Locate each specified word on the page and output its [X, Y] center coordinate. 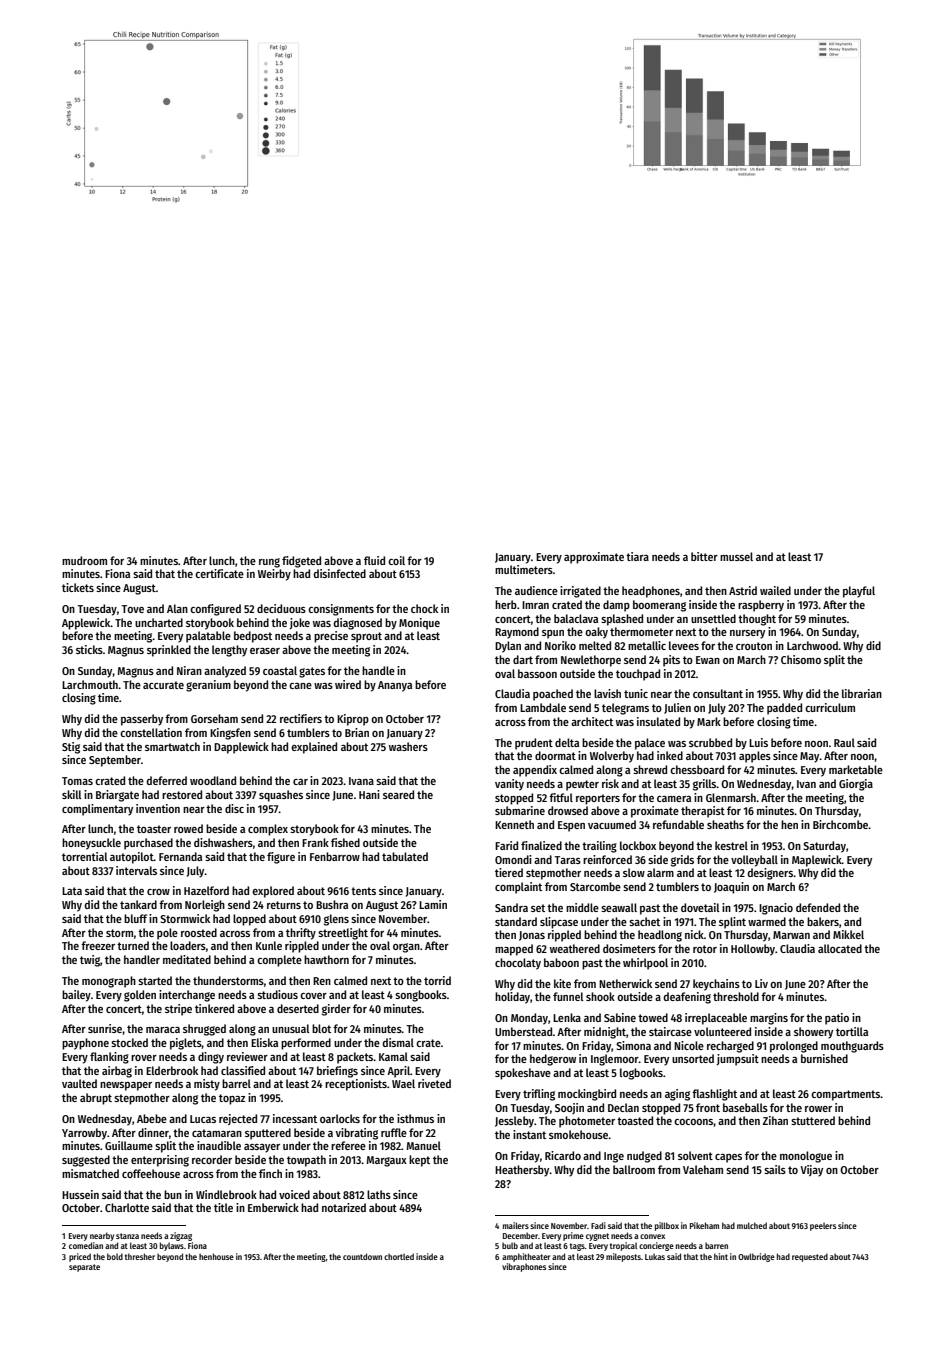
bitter [704, 556]
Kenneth [514, 824]
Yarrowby [84, 1134]
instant [529, 1134]
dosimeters [629, 948]
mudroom [84, 560]
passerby [142, 720]
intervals [136, 870]
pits [671, 661]
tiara [637, 556]
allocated [840, 948]
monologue [806, 1157]
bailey [76, 996]
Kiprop [353, 720]
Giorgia [856, 785]
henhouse [216, 1256]
